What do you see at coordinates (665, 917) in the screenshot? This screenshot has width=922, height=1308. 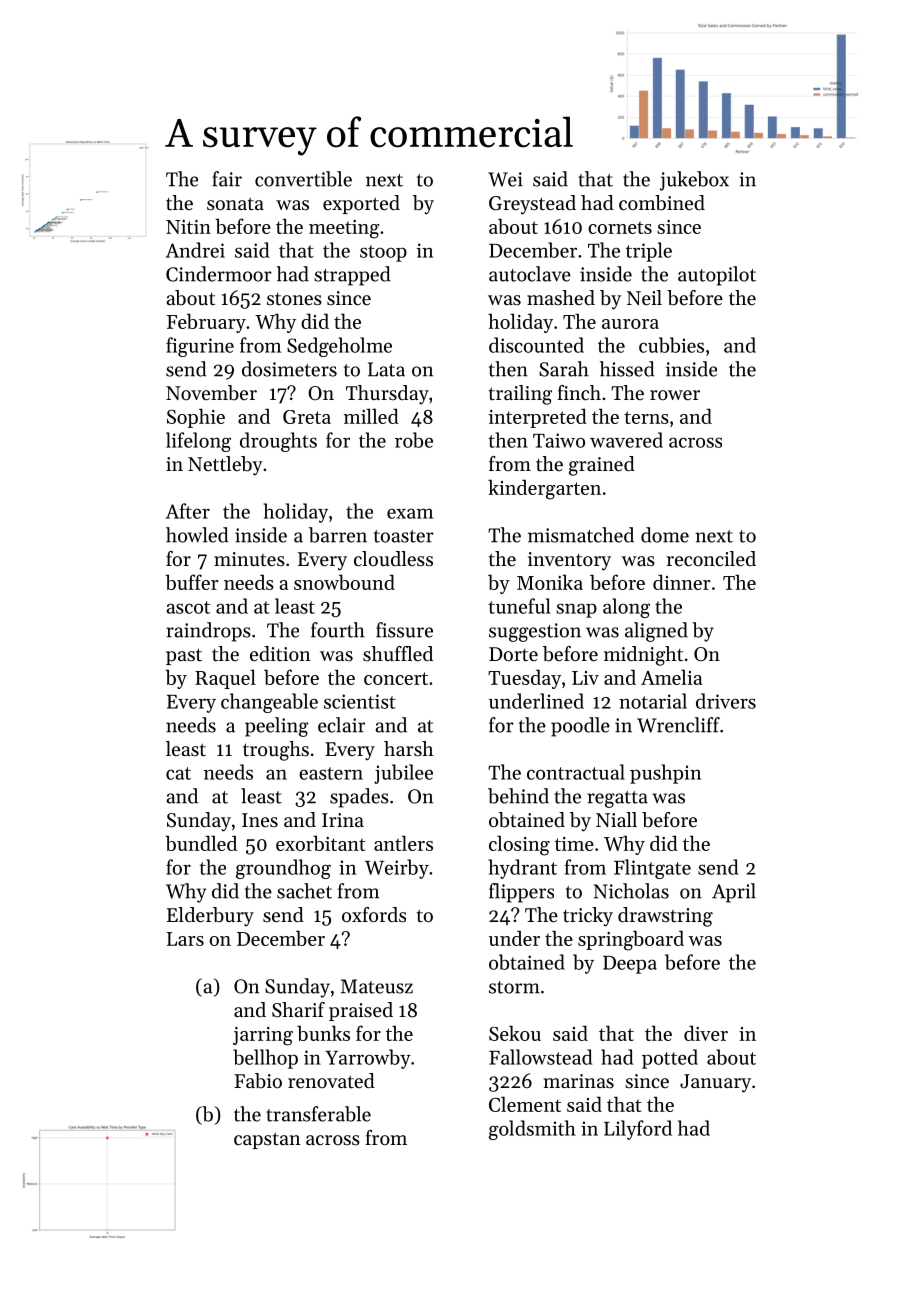 I see `drawstring` at bounding box center [665, 917].
